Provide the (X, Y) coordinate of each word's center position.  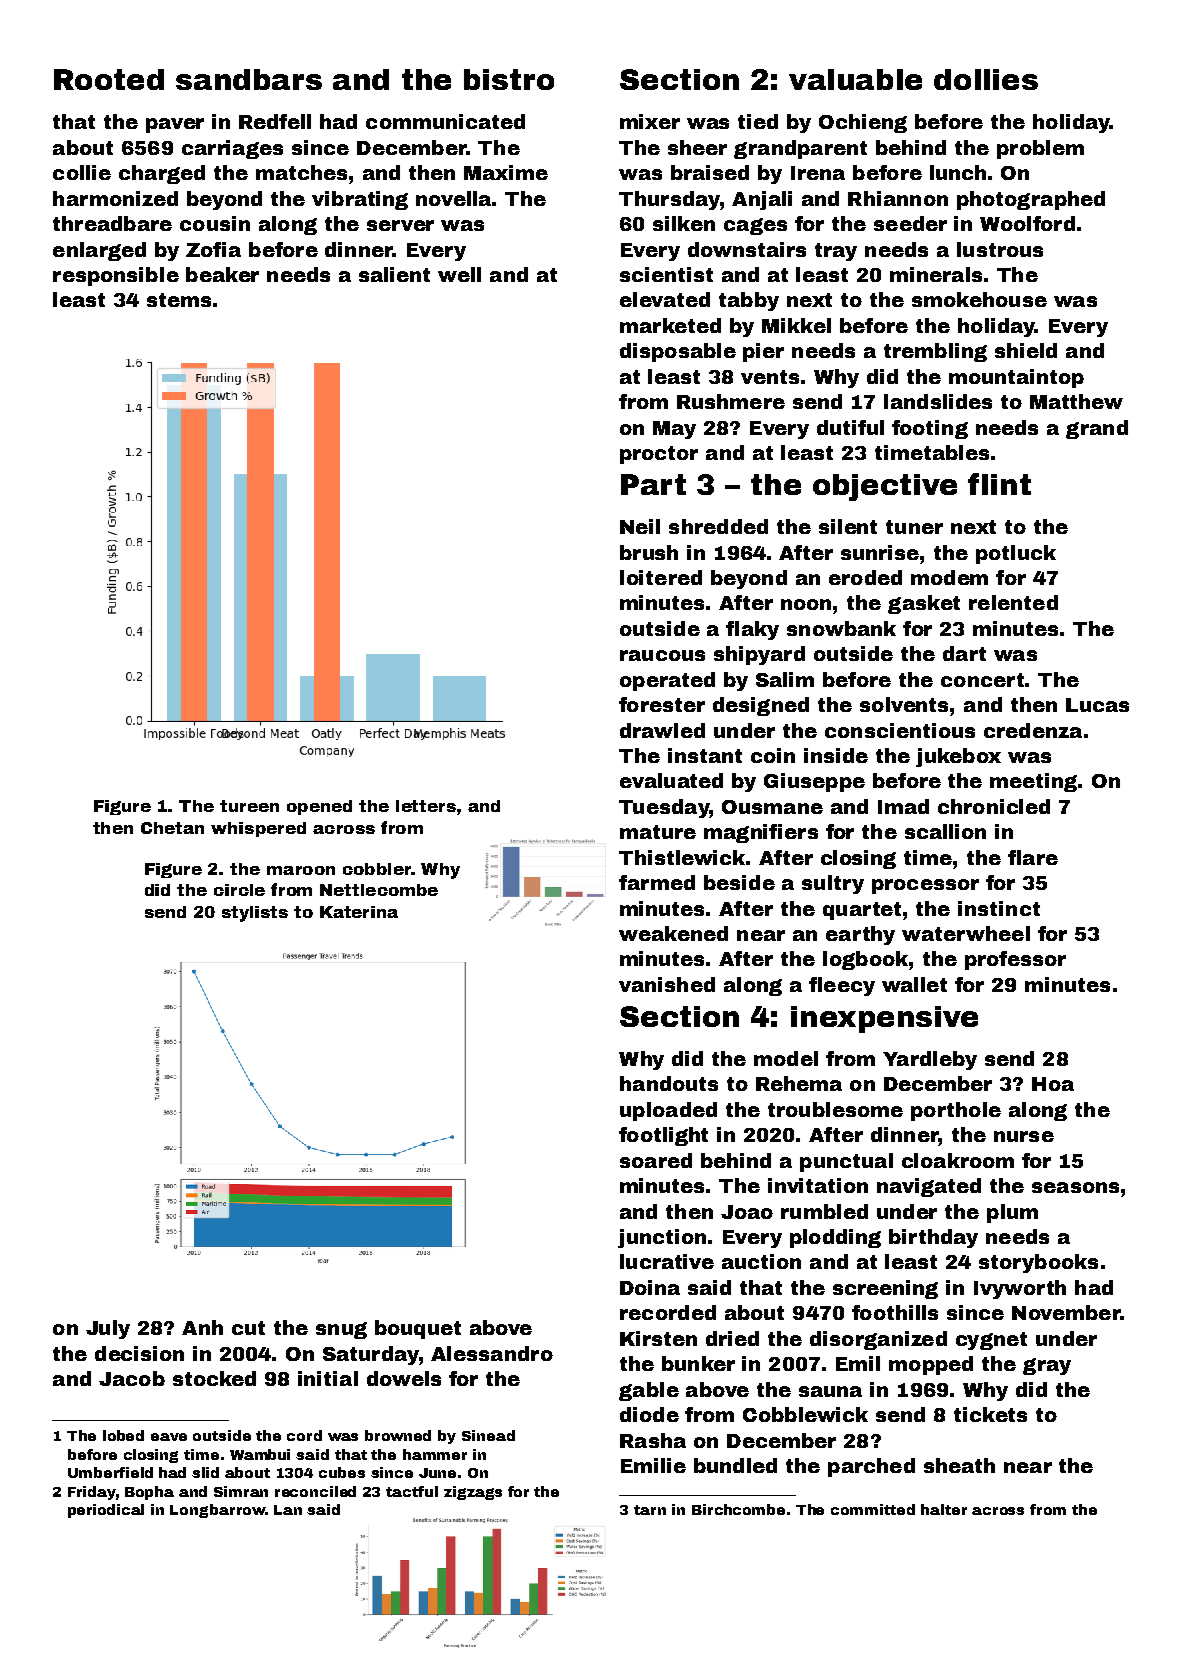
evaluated (671, 780)
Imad (903, 806)
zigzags (473, 1493)
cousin (215, 223)
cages (755, 226)
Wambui (260, 1454)
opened (319, 807)
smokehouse (979, 299)
